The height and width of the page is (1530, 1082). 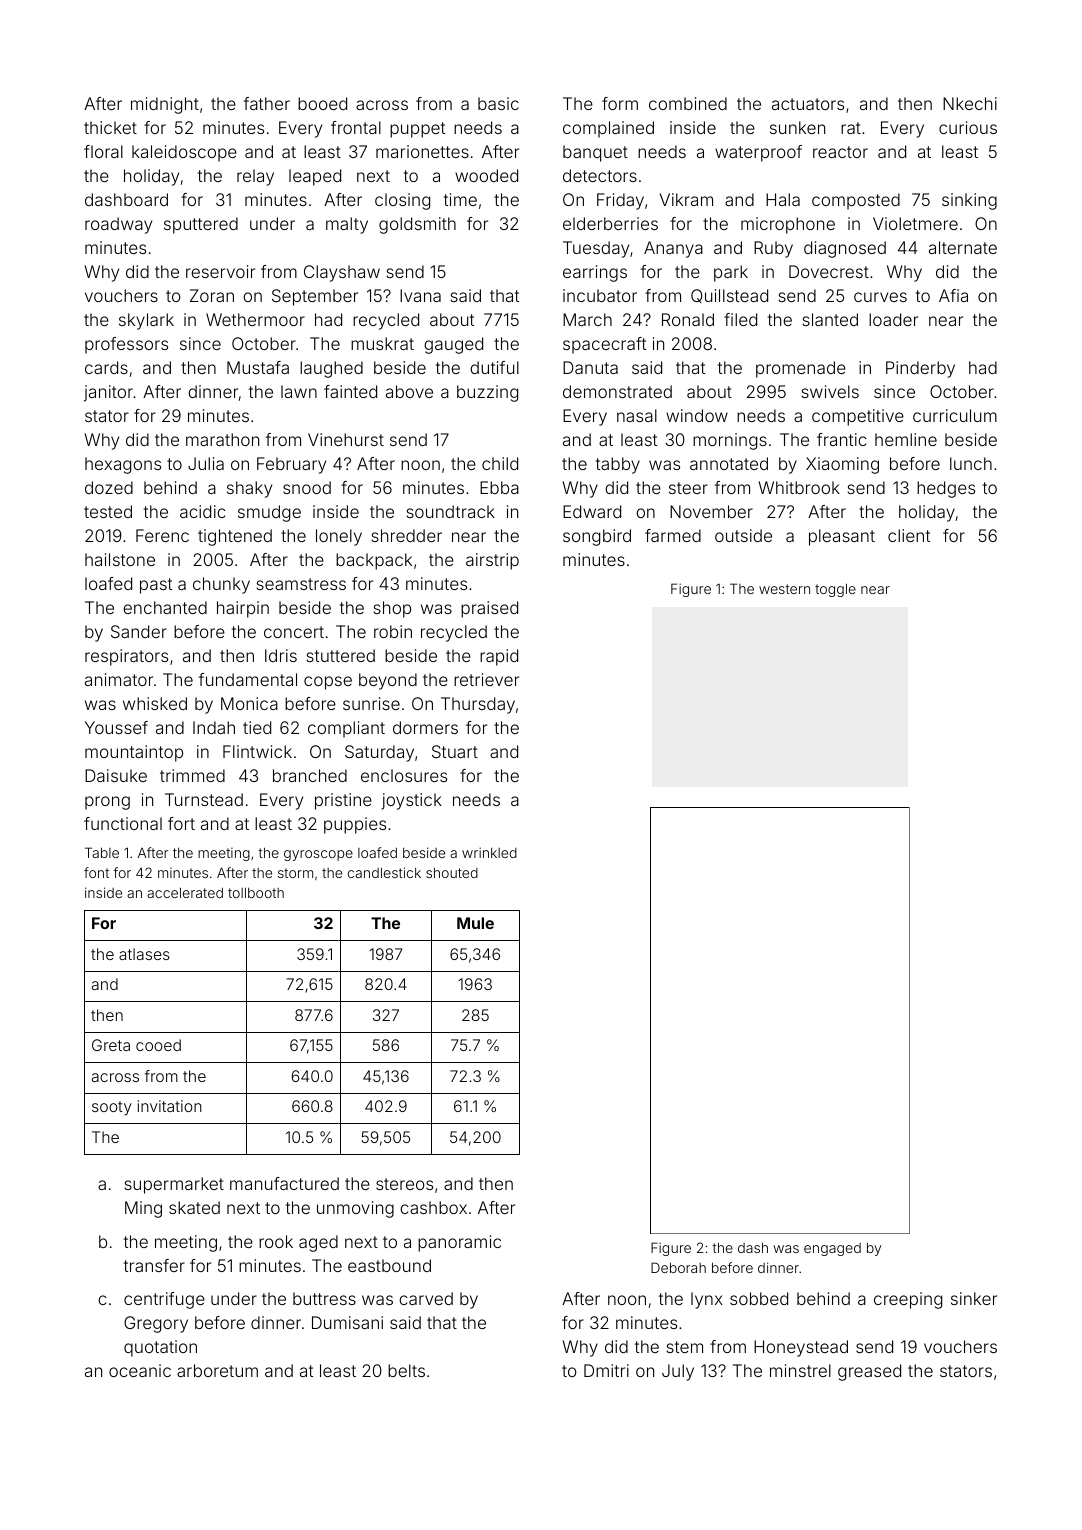 I want to click on Nkechi, so click(x=970, y=103).
